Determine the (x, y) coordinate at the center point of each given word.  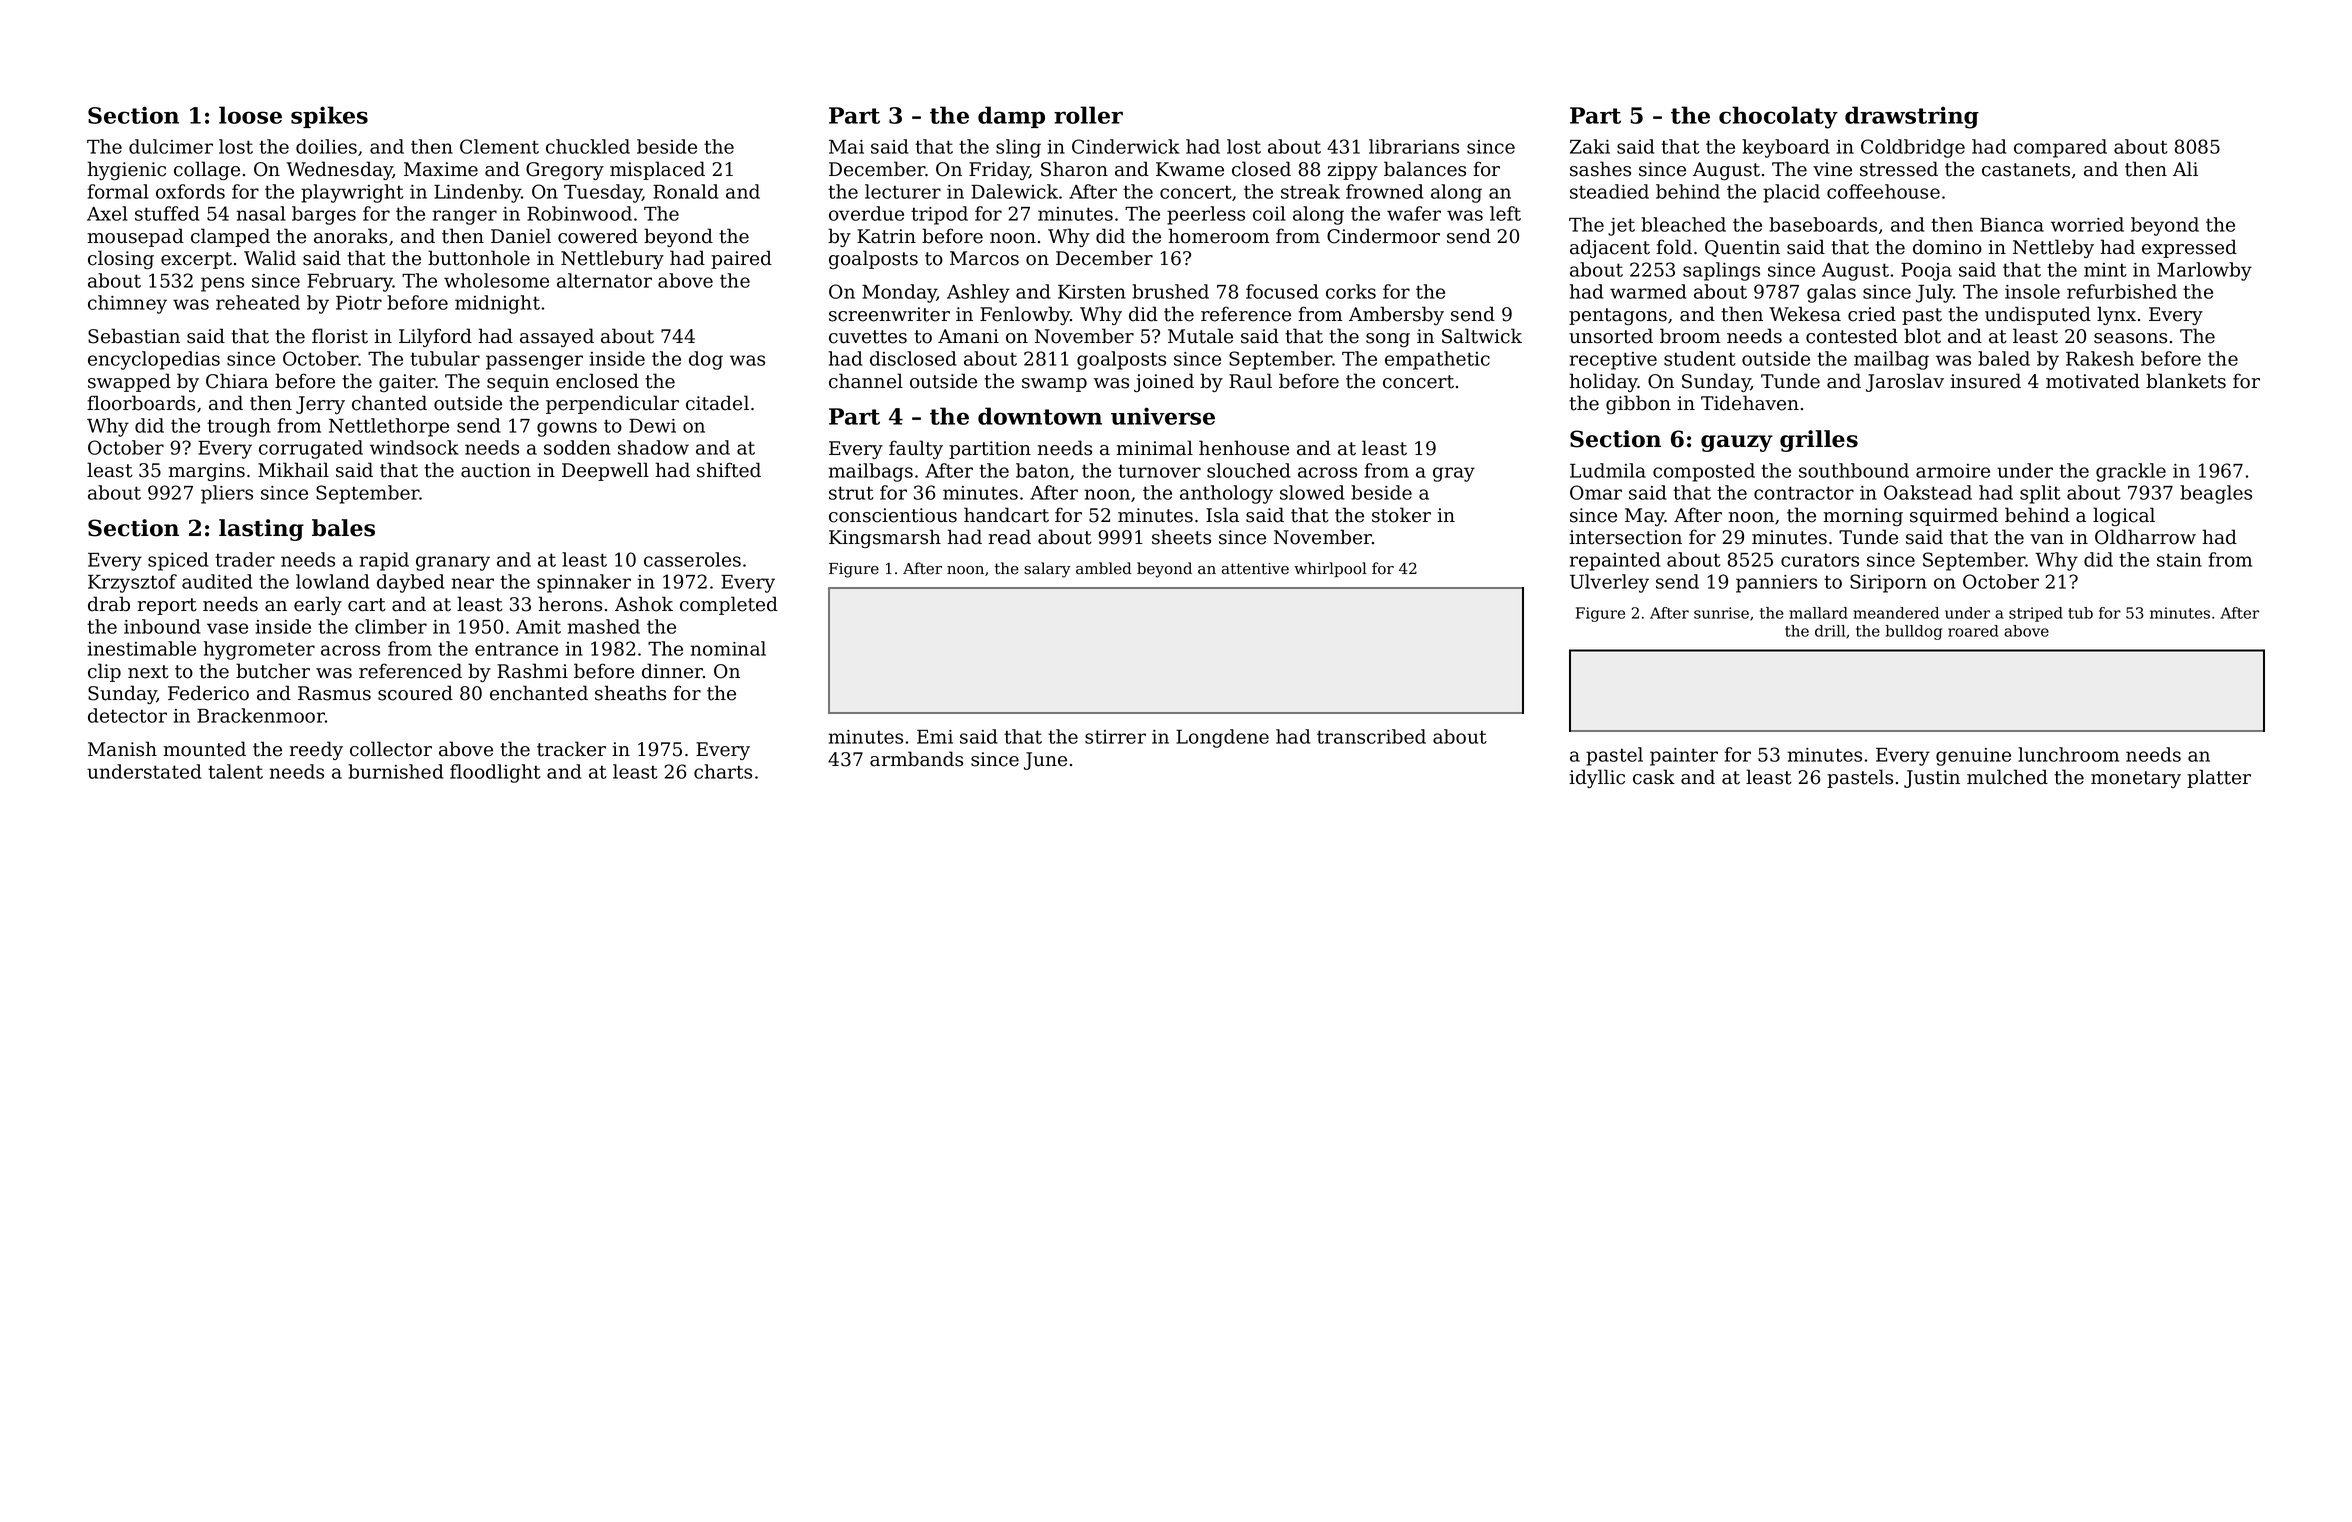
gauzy (1737, 443)
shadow (653, 447)
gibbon (1638, 404)
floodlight (495, 773)
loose (250, 115)
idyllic (1597, 778)
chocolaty (1778, 117)
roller (1088, 115)
